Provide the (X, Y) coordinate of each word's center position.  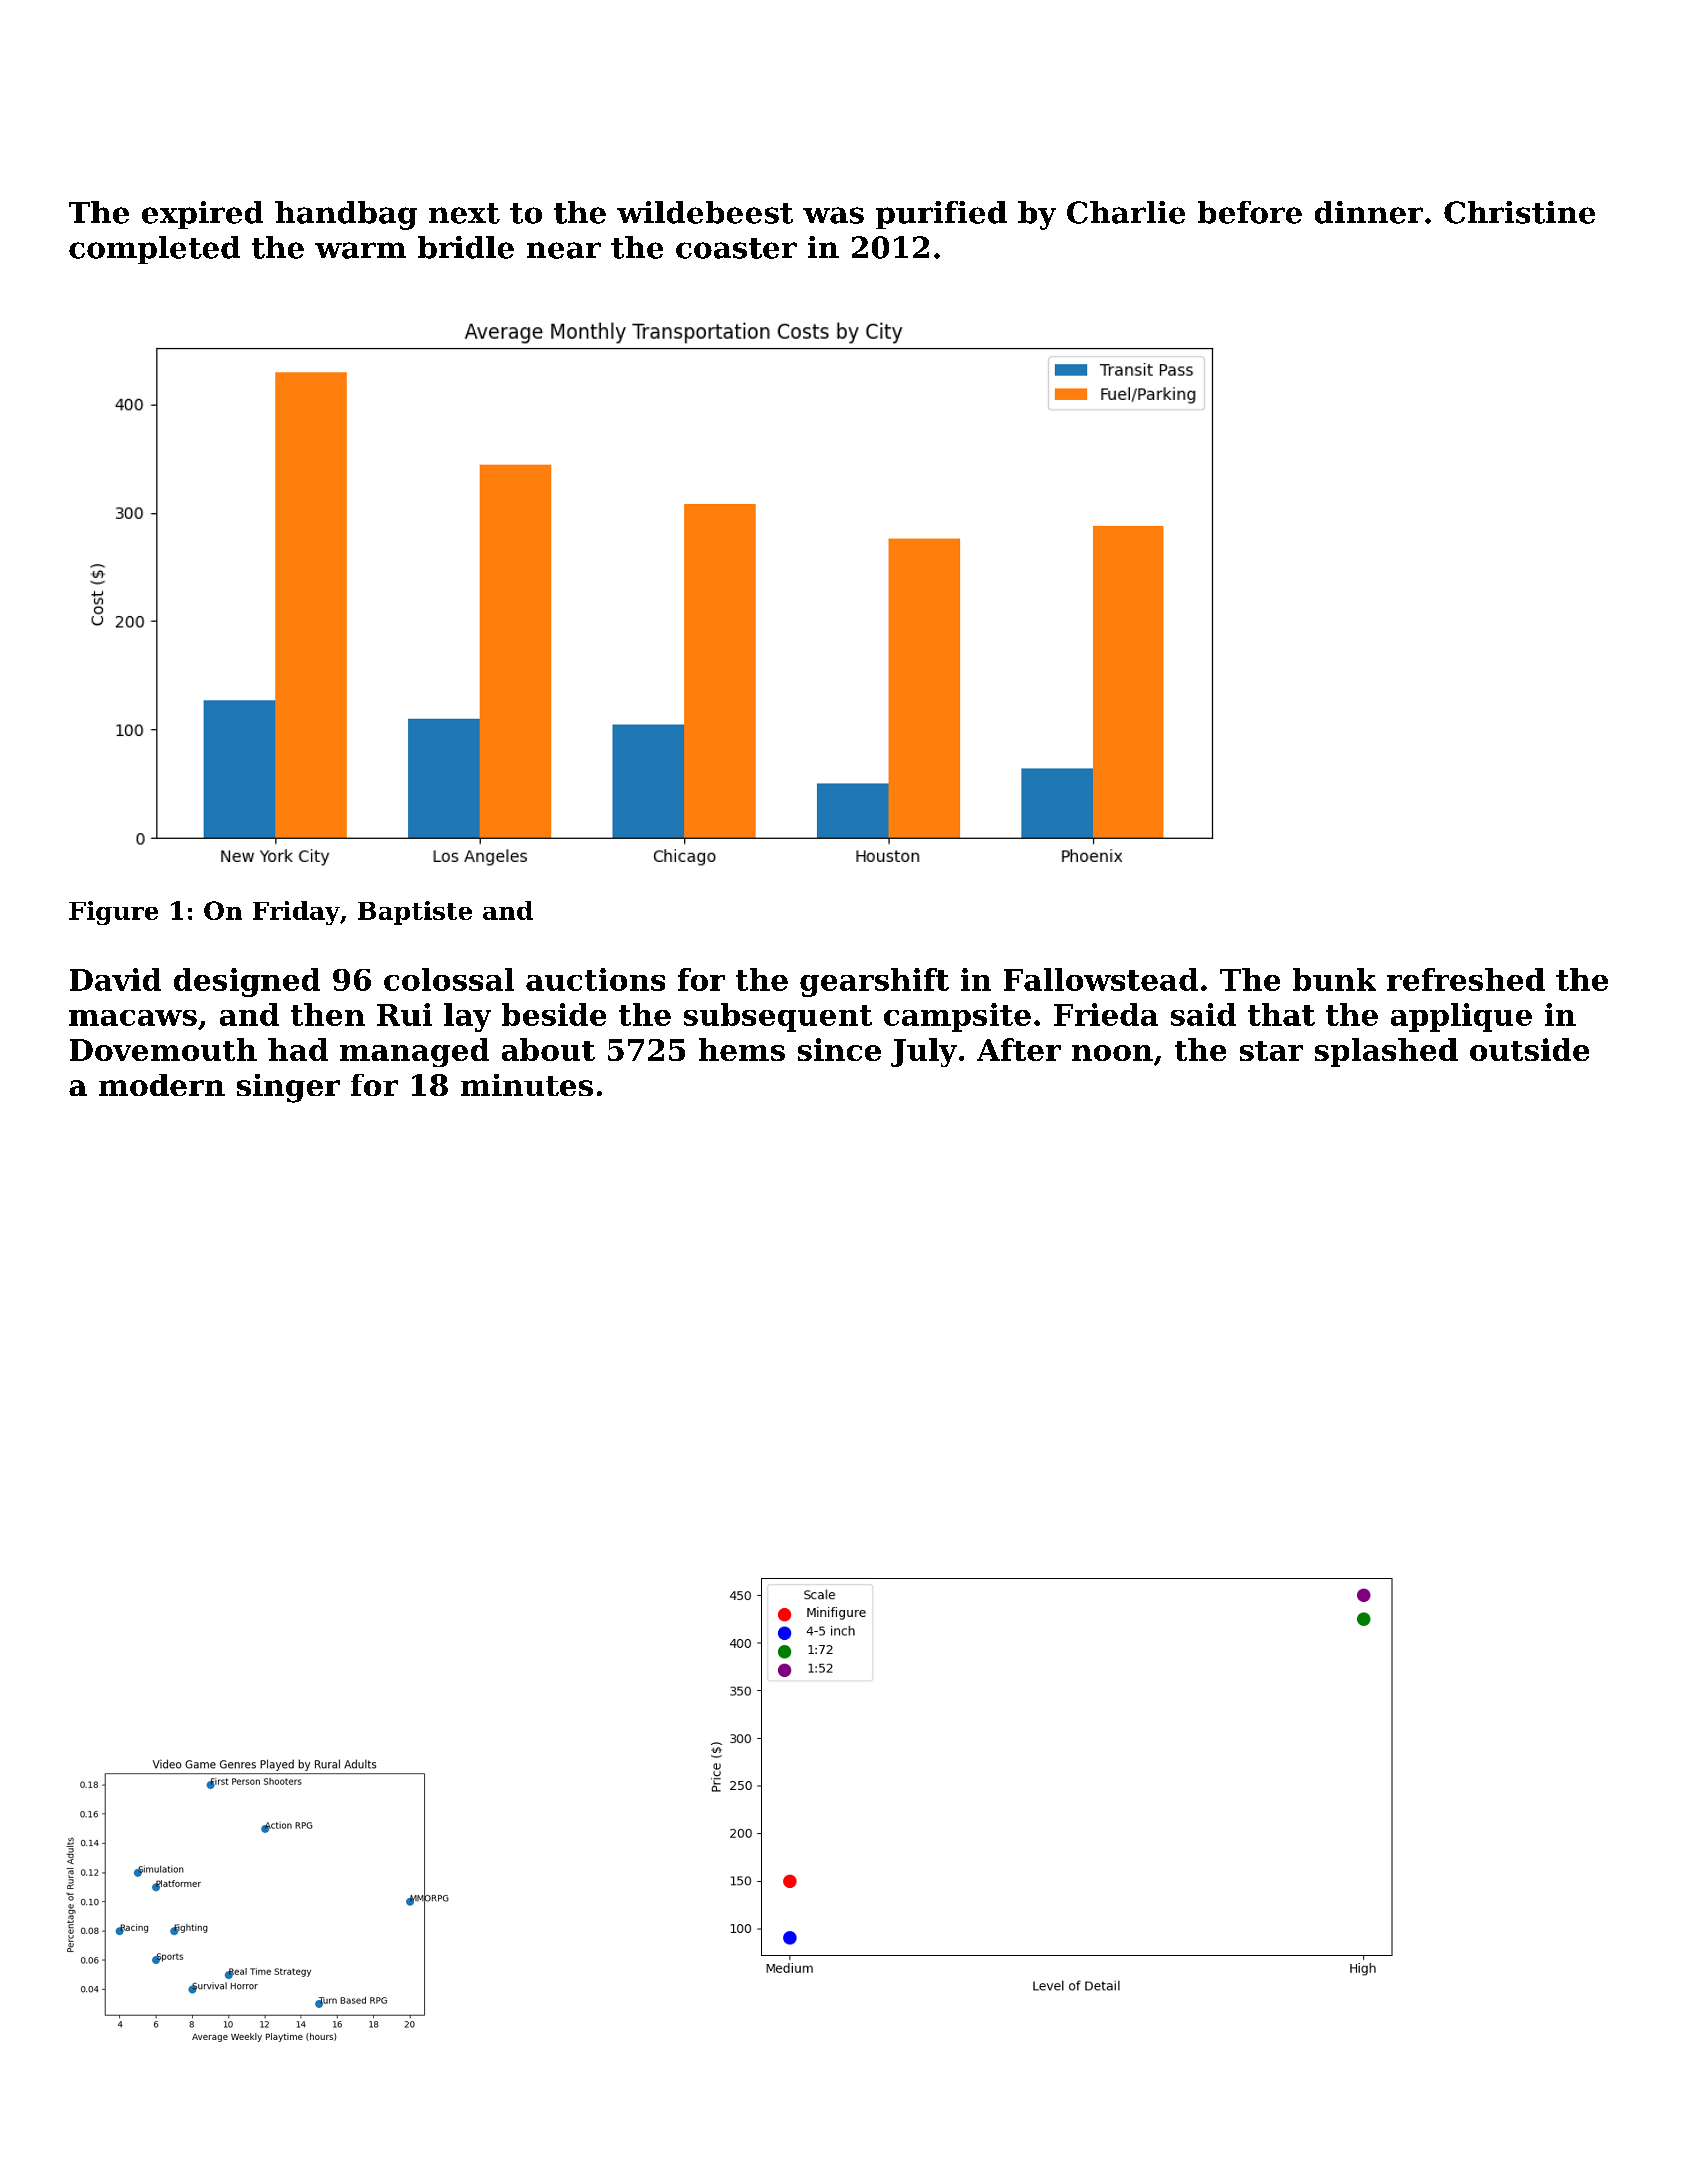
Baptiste (415, 913)
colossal (449, 979)
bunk (1334, 979)
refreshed (1466, 979)
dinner (1369, 212)
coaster (736, 248)
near (564, 250)
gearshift (874, 982)
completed (154, 250)
